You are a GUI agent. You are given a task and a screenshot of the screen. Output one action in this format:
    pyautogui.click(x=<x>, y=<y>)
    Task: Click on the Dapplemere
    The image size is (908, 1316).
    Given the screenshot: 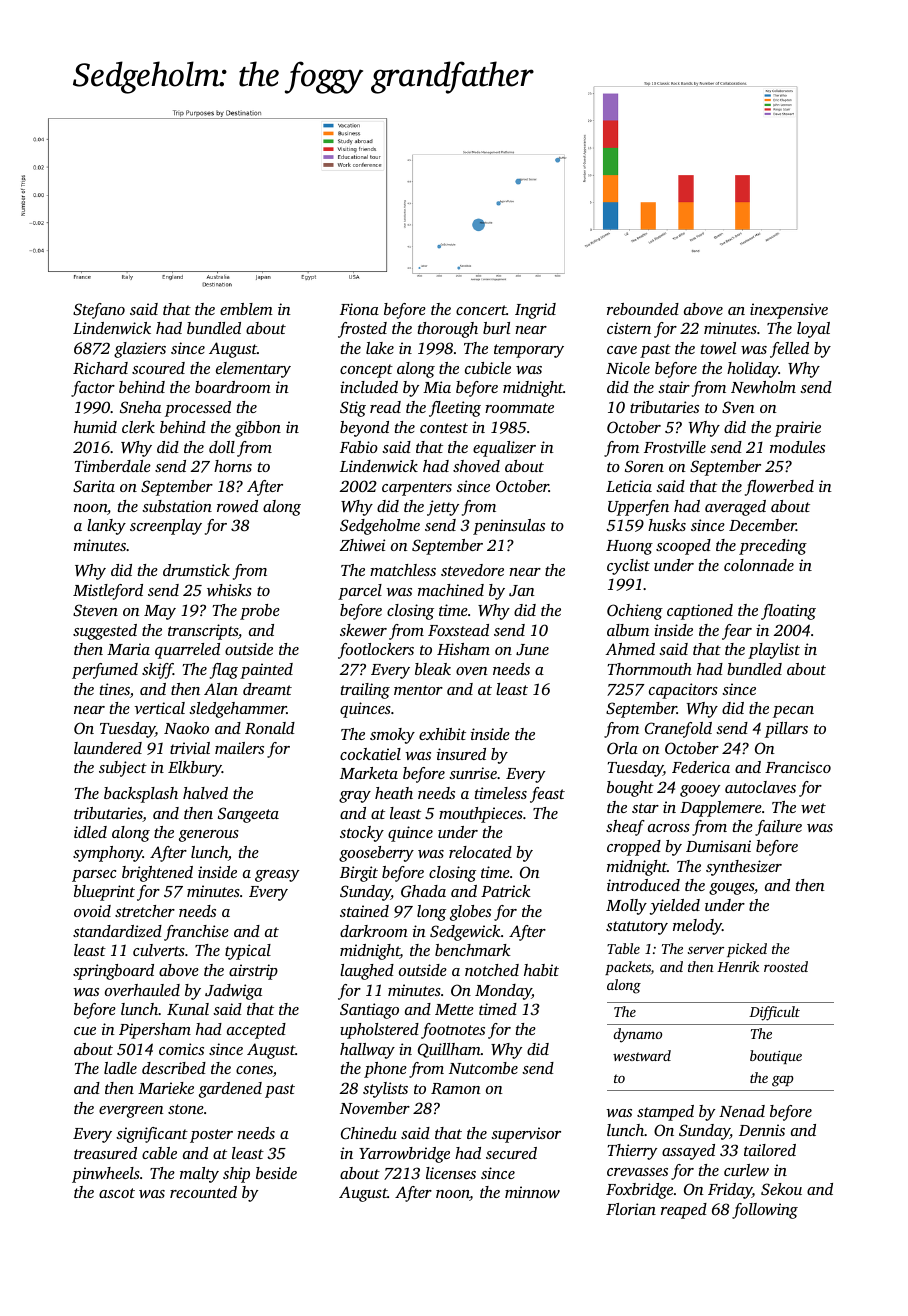 What is the action you would take?
    pyautogui.click(x=721, y=809)
